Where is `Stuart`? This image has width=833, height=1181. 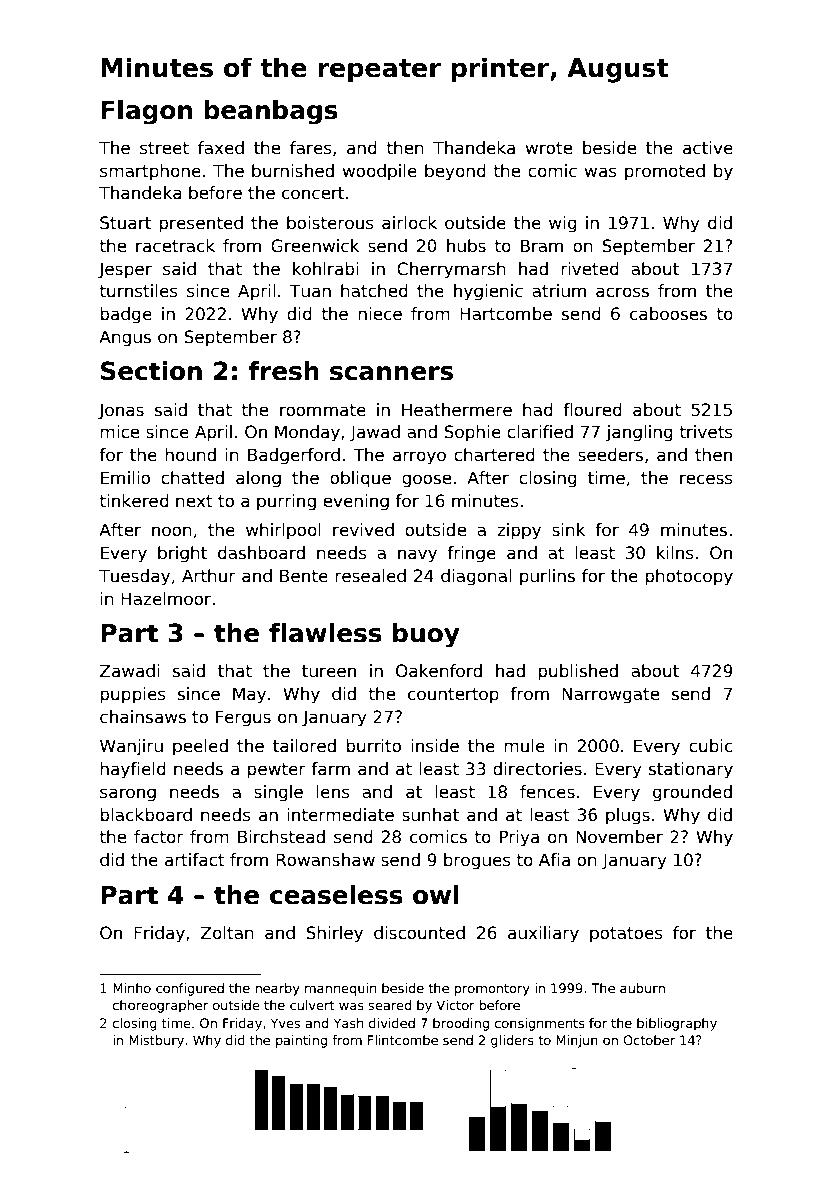 Stuart is located at coordinates (125, 223).
